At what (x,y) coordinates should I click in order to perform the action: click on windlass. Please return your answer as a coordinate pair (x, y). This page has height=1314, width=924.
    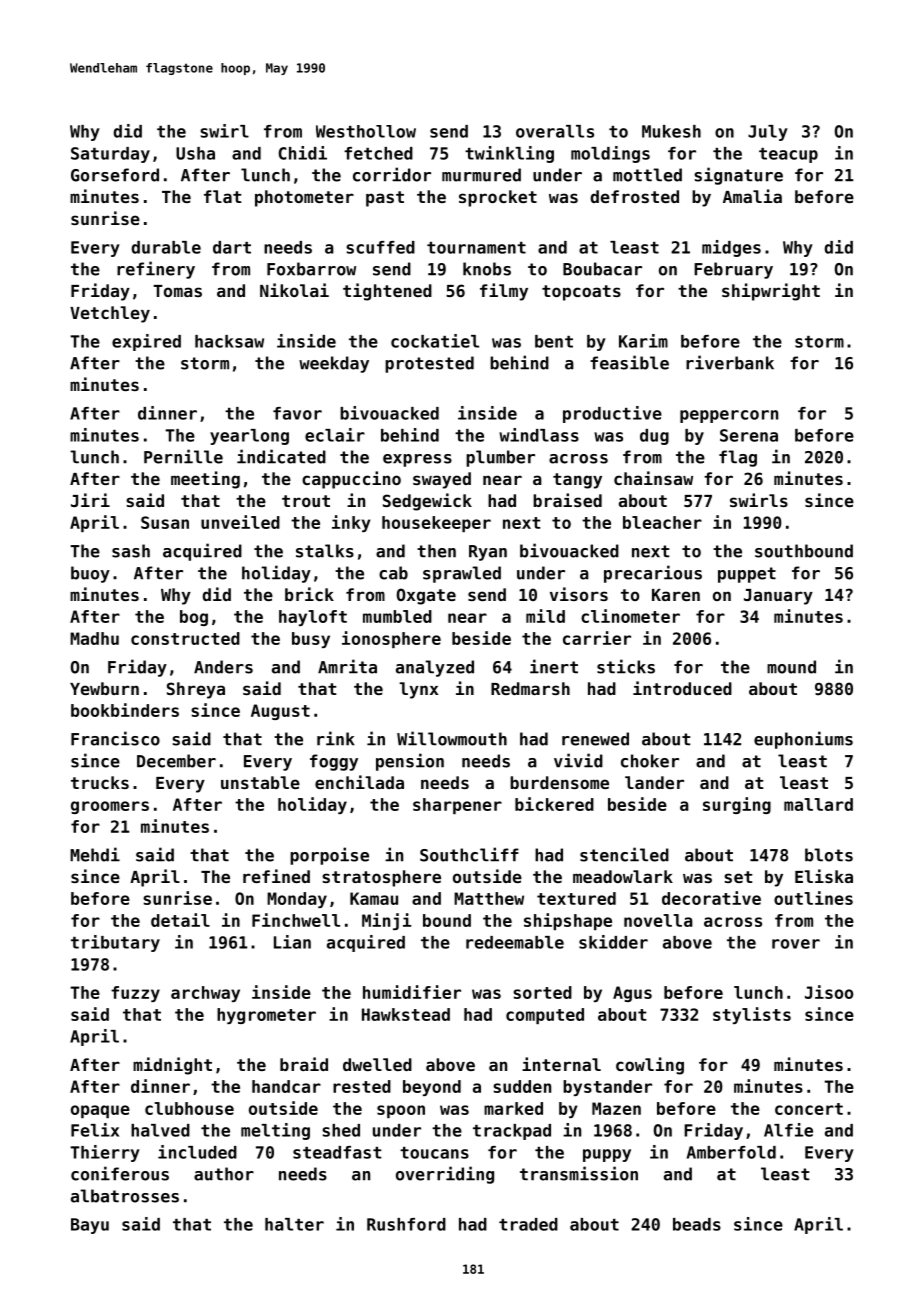
    Looking at the image, I should click on (539, 435).
